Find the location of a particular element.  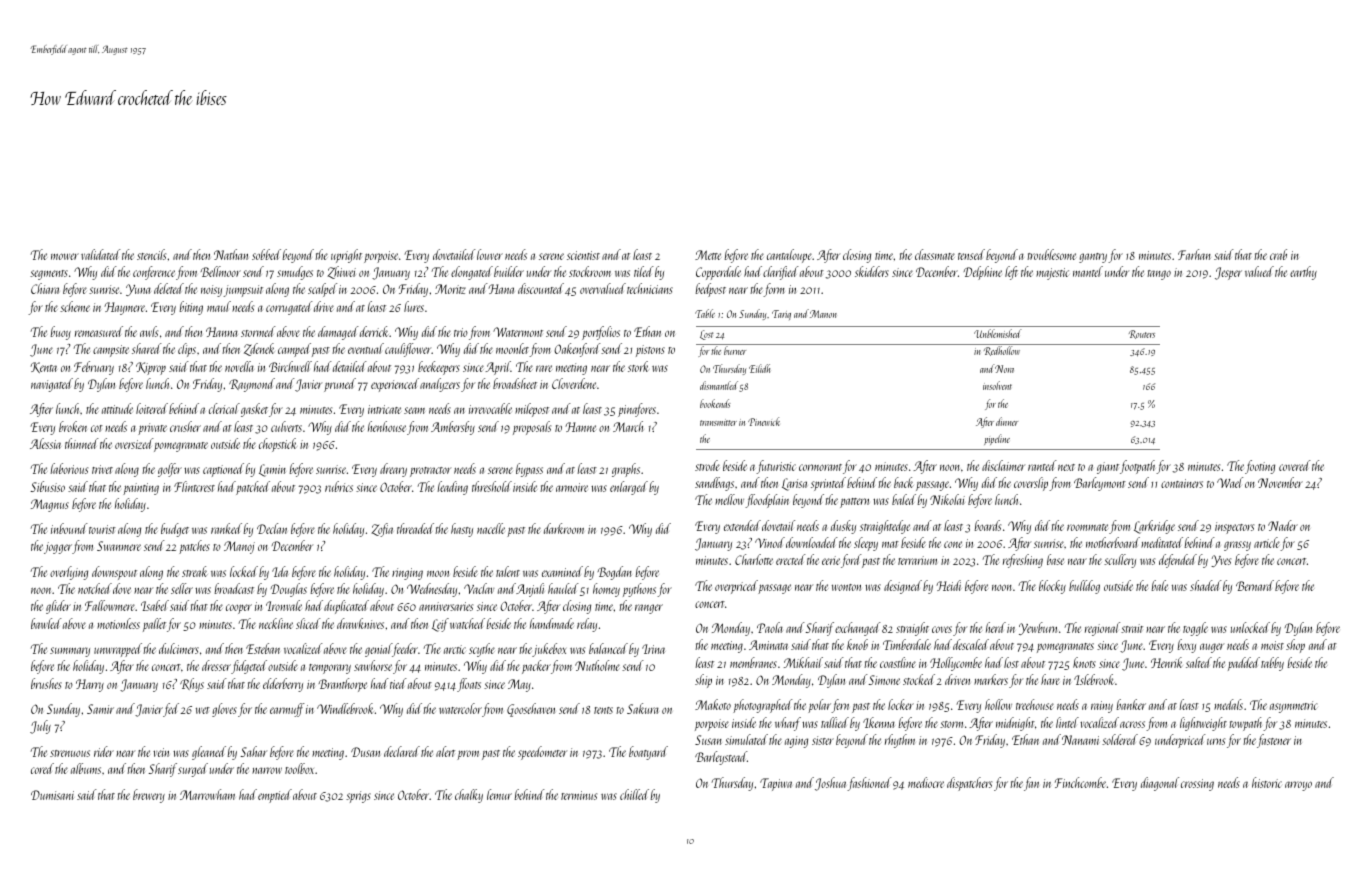

trivet is located at coordinates (102, 469).
